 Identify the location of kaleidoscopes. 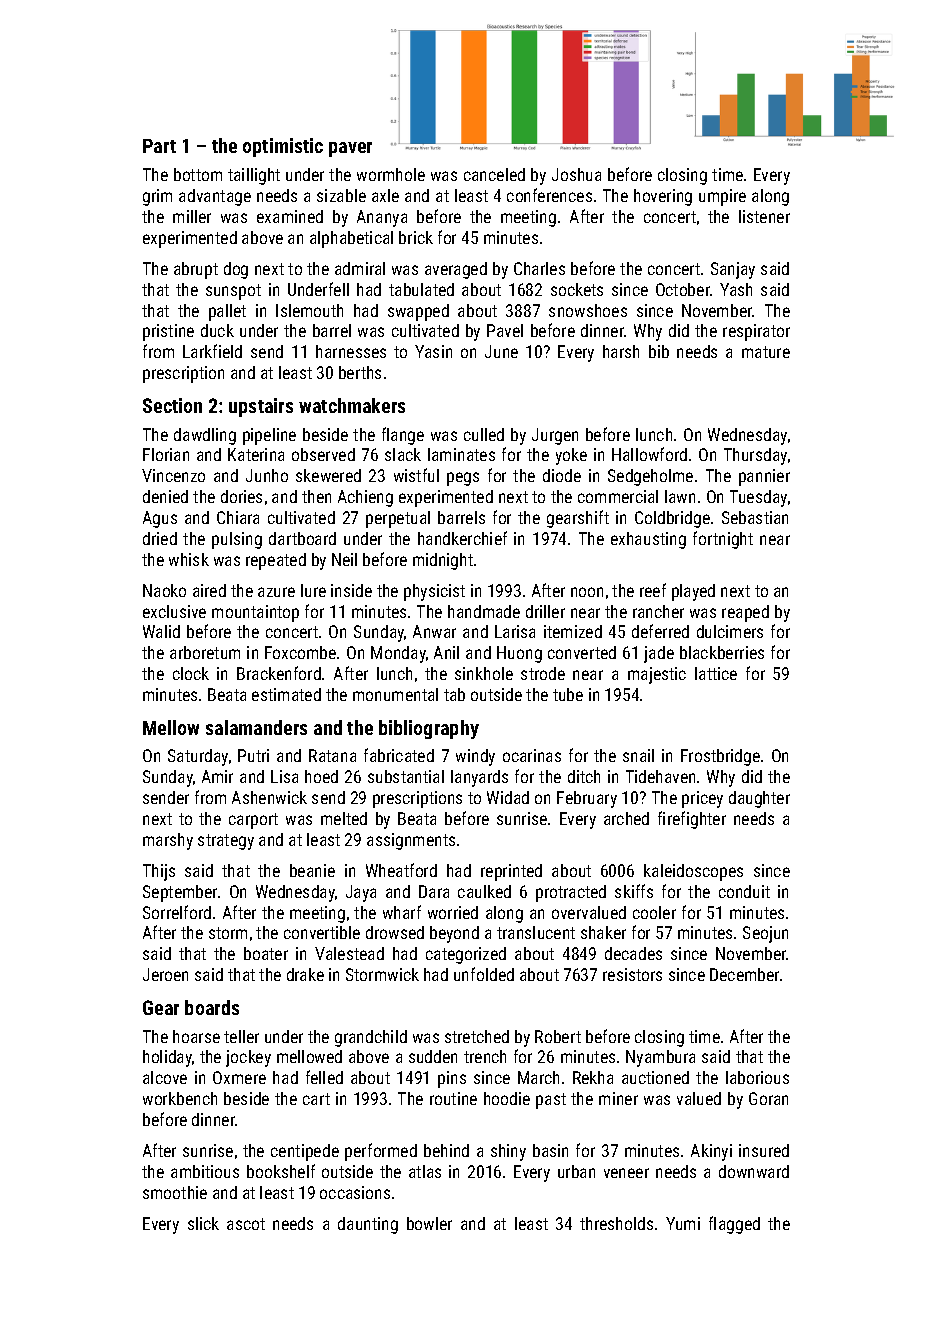
(693, 872).
